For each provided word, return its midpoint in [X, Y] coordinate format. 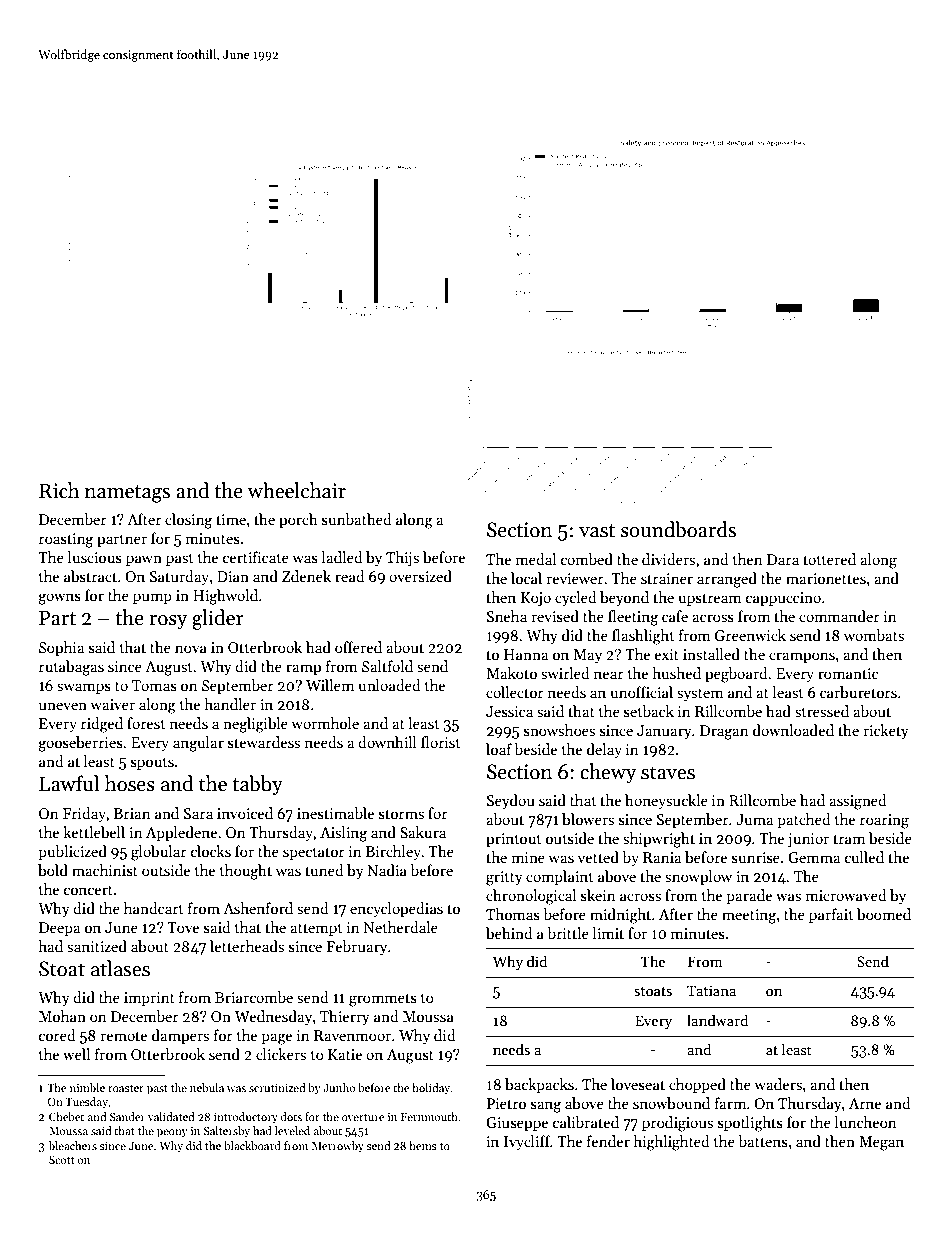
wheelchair [296, 490]
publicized [72, 852]
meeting [749, 916]
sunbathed [357, 519]
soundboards [678, 529]
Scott [62, 1160]
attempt [316, 929]
